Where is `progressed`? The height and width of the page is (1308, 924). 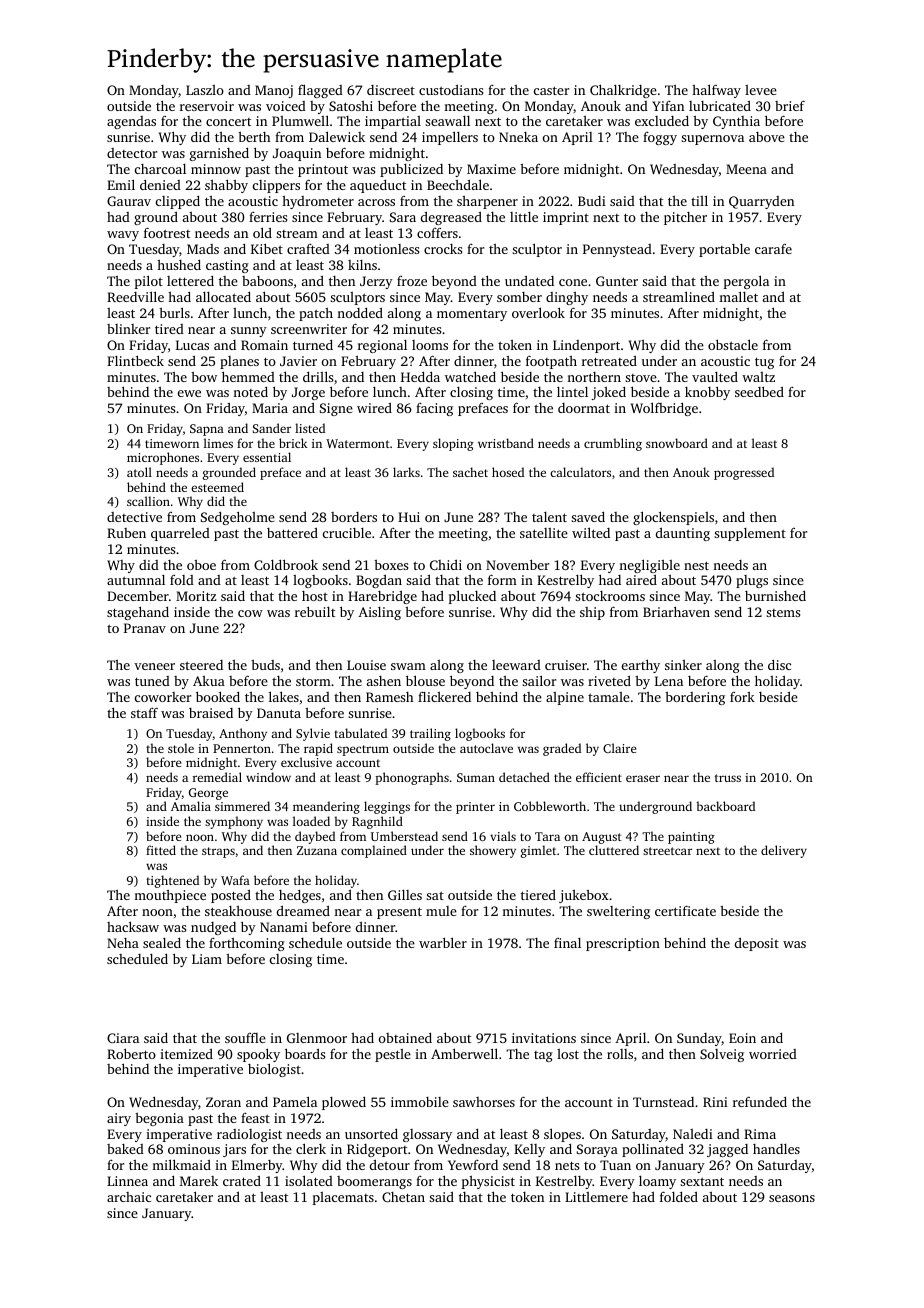
progressed is located at coordinates (744, 473).
